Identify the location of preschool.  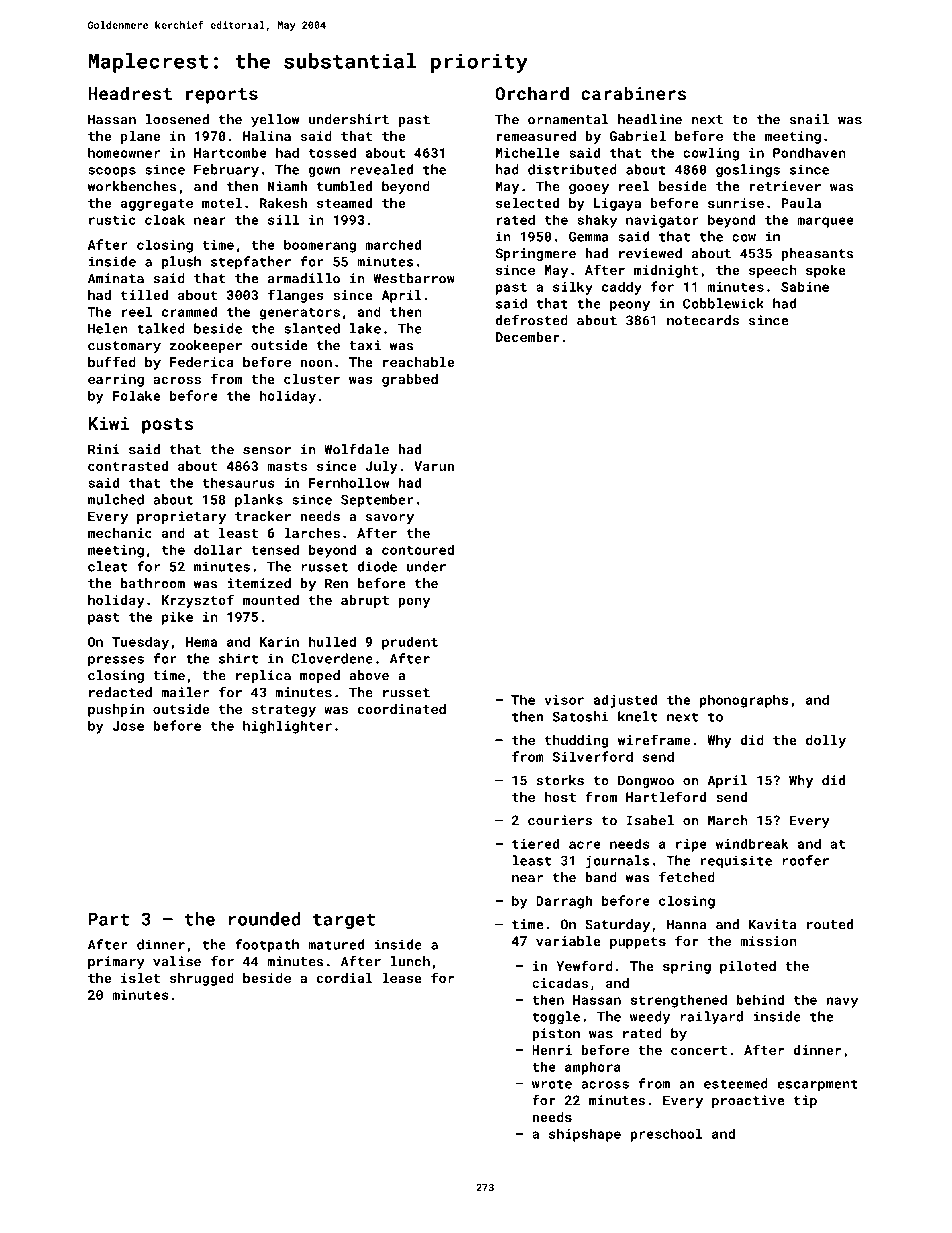
(666, 1135).
